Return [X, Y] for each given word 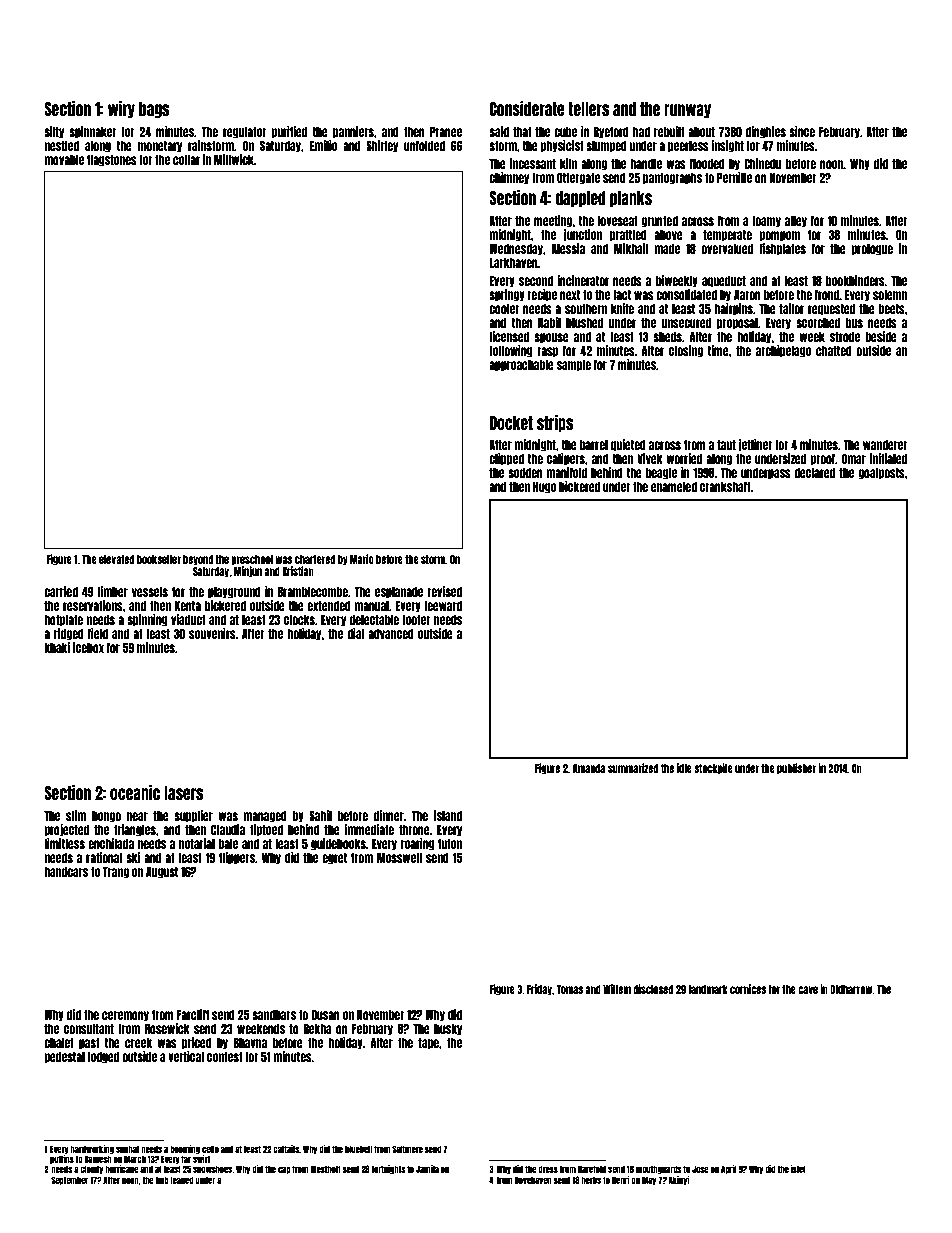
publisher [796, 769]
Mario [362, 559]
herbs [591, 1180]
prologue [872, 250]
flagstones [112, 160]
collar [186, 160]
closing [686, 351]
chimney [509, 178]
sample [574, 366]
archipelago [783, 351]
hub [162, 1180]
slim [76, 815]
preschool [252, 560]
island [448, 815]
